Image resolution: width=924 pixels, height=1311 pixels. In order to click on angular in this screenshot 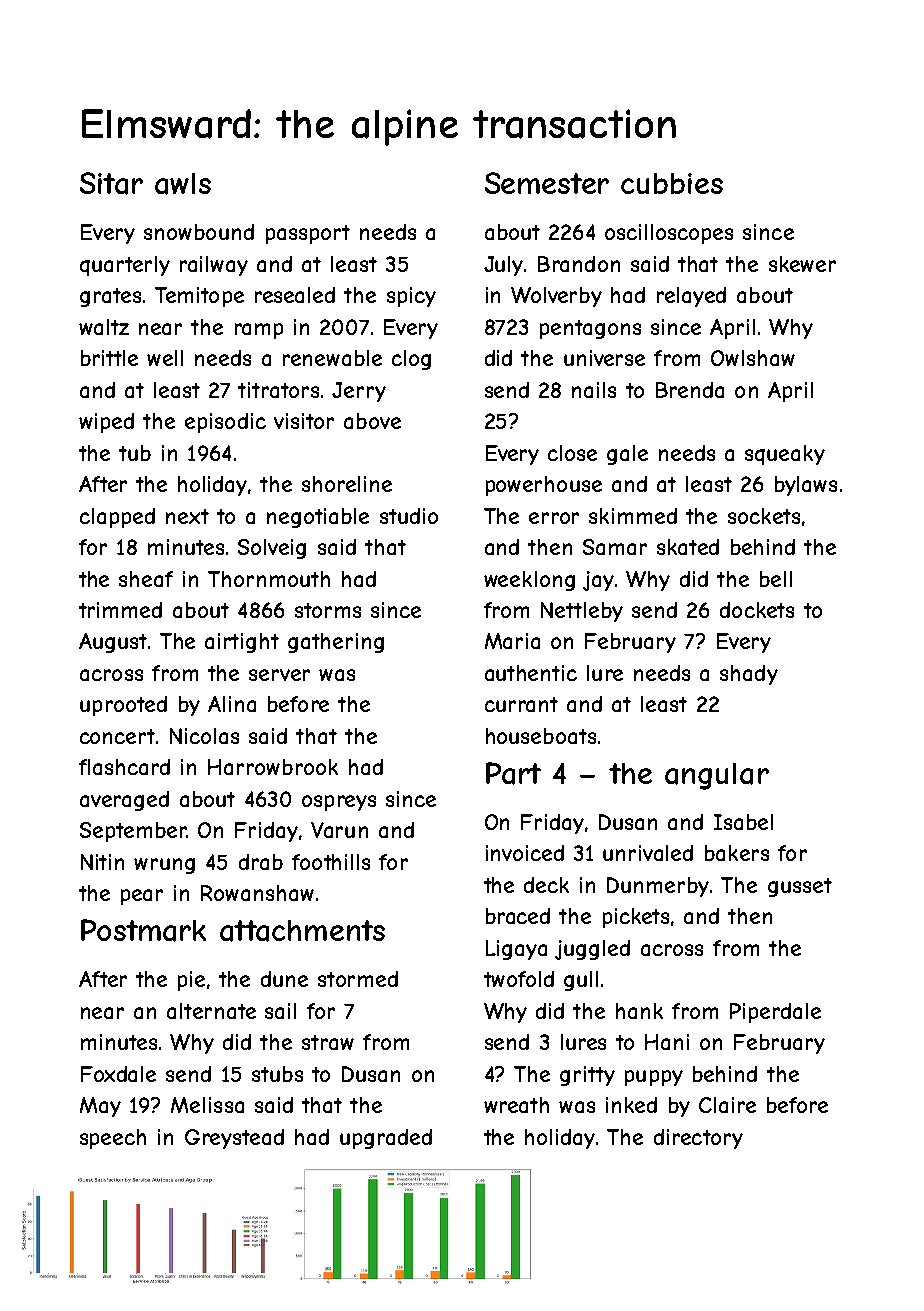, I will do `click(717, 776)`.
